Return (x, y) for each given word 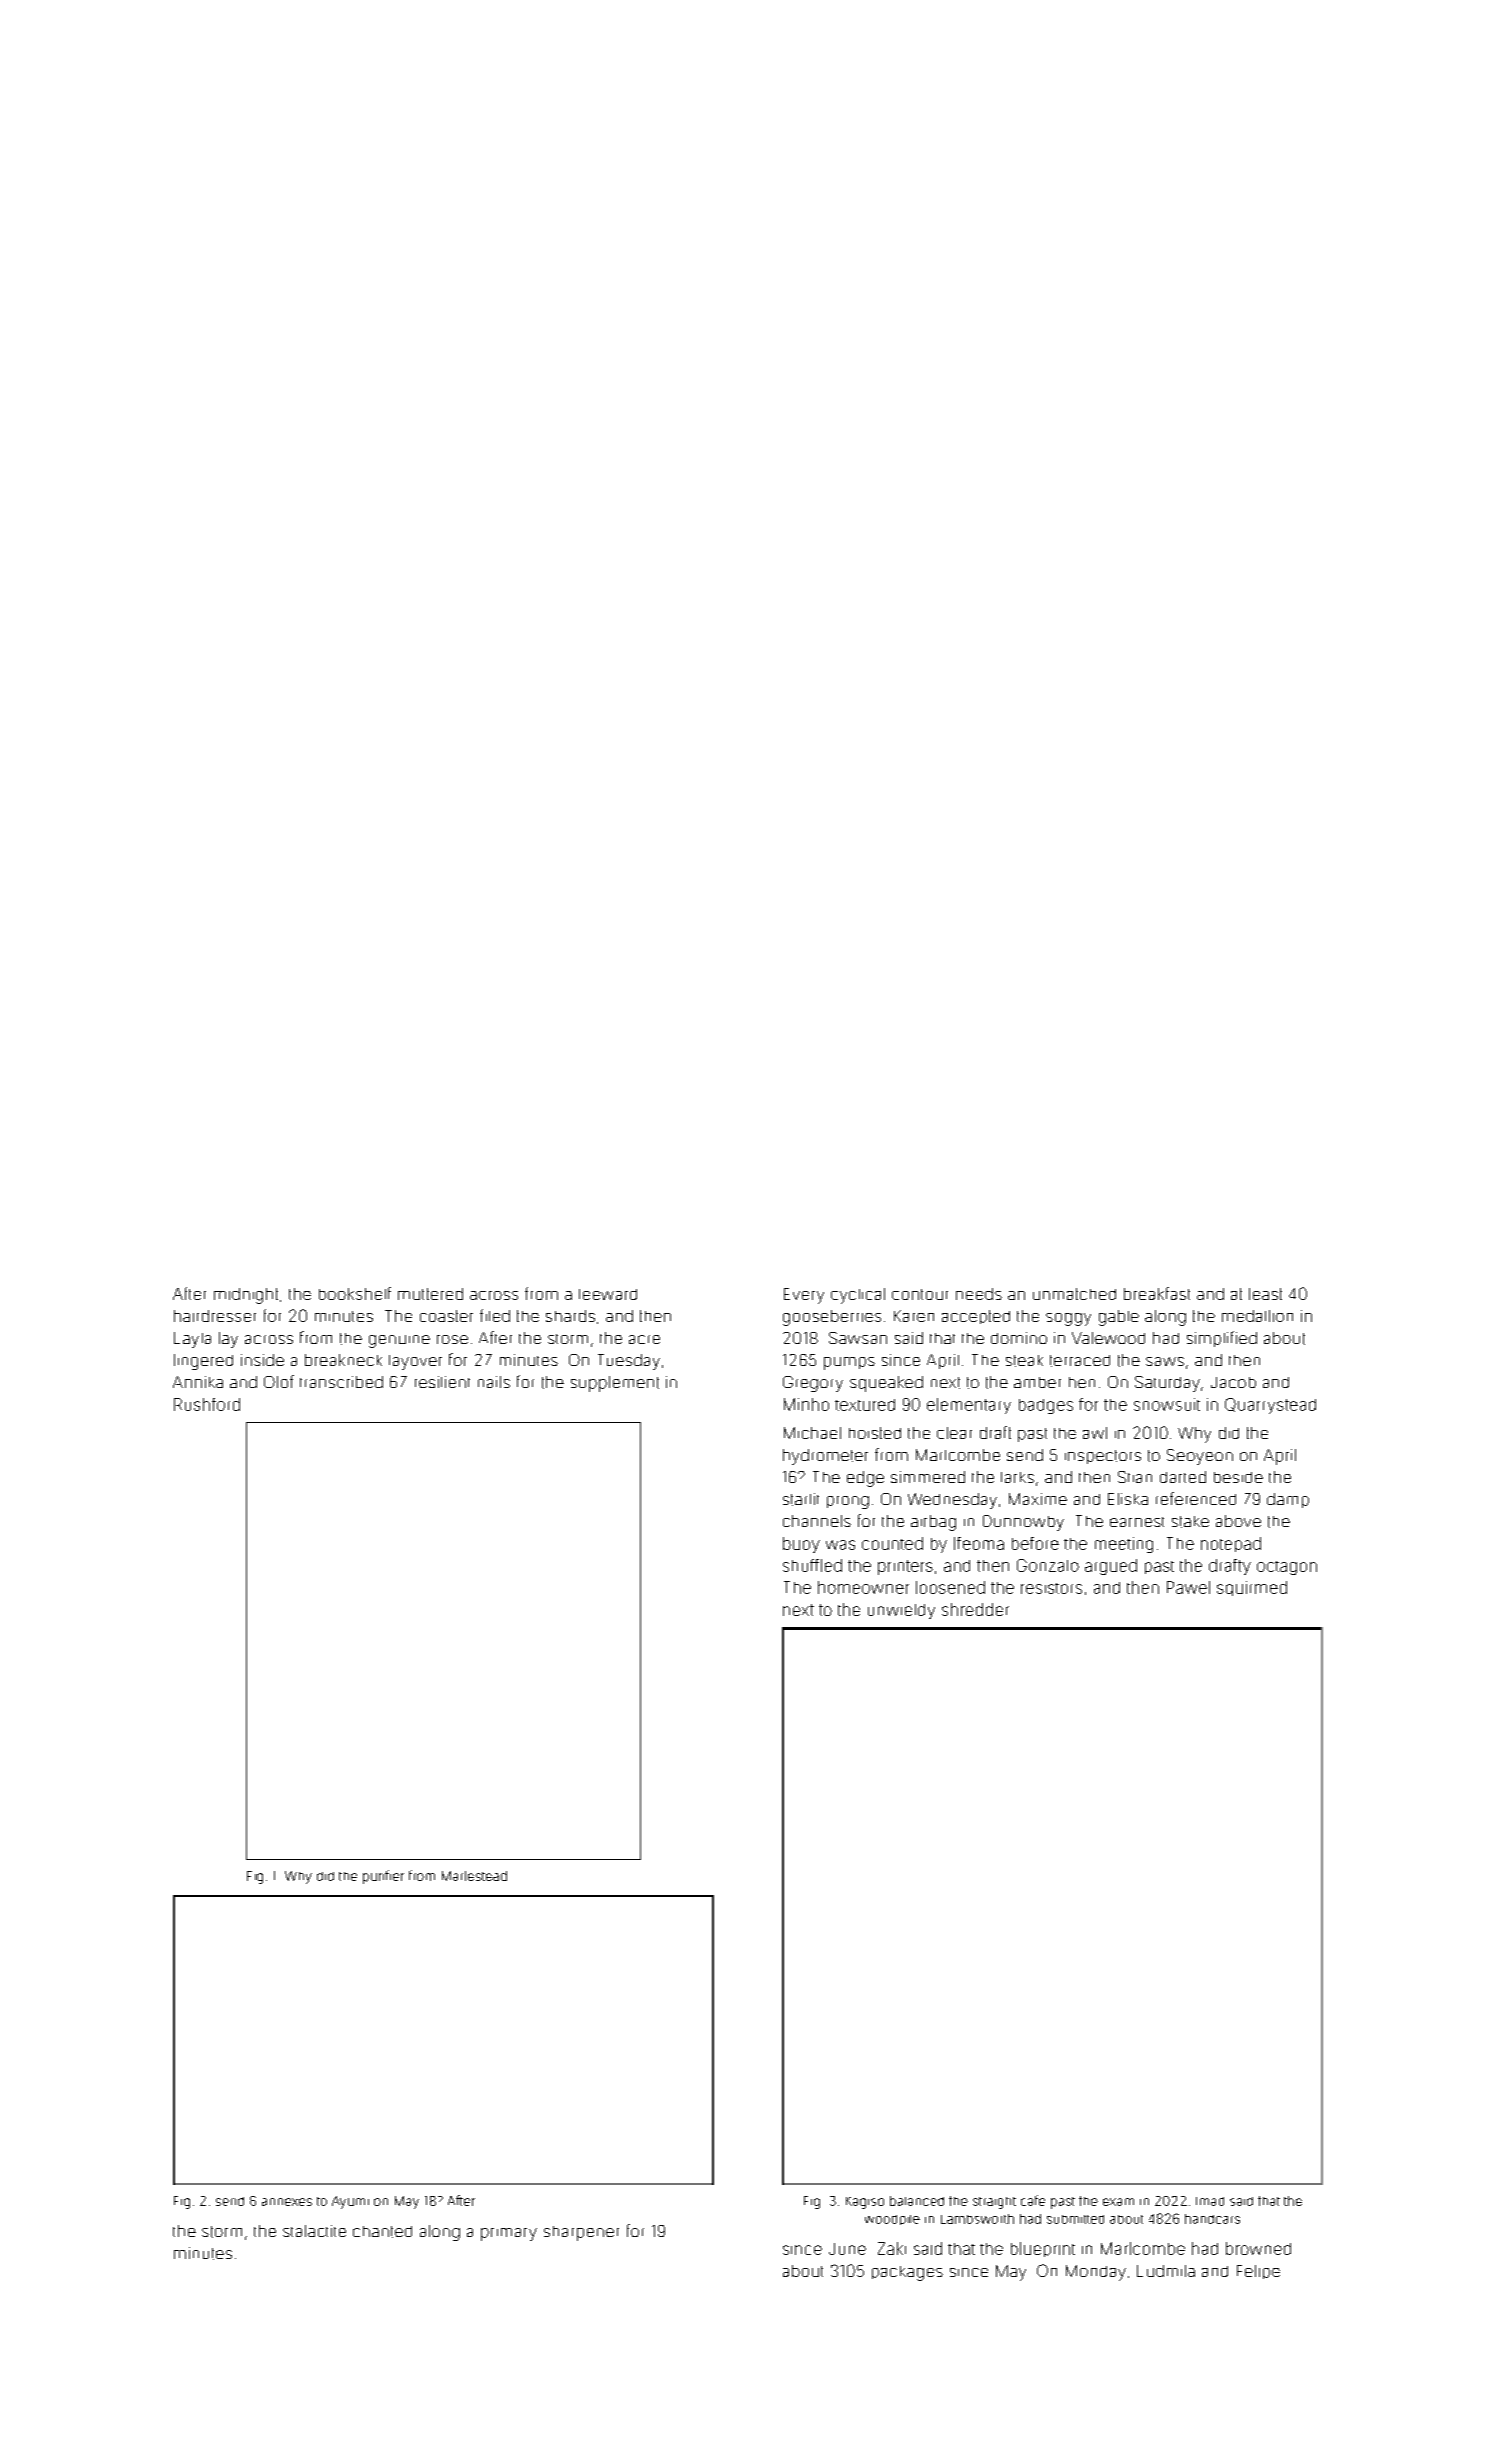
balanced (917, 2201)
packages (907, 2273)
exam (1118, 2202)
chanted (382, 2232)
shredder (975, 1609)
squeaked (886, 1384)
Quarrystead (1270, 1406)
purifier (383, 1877)
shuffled (812, 1565)
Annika (198, 1382)
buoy (801, 1545)
